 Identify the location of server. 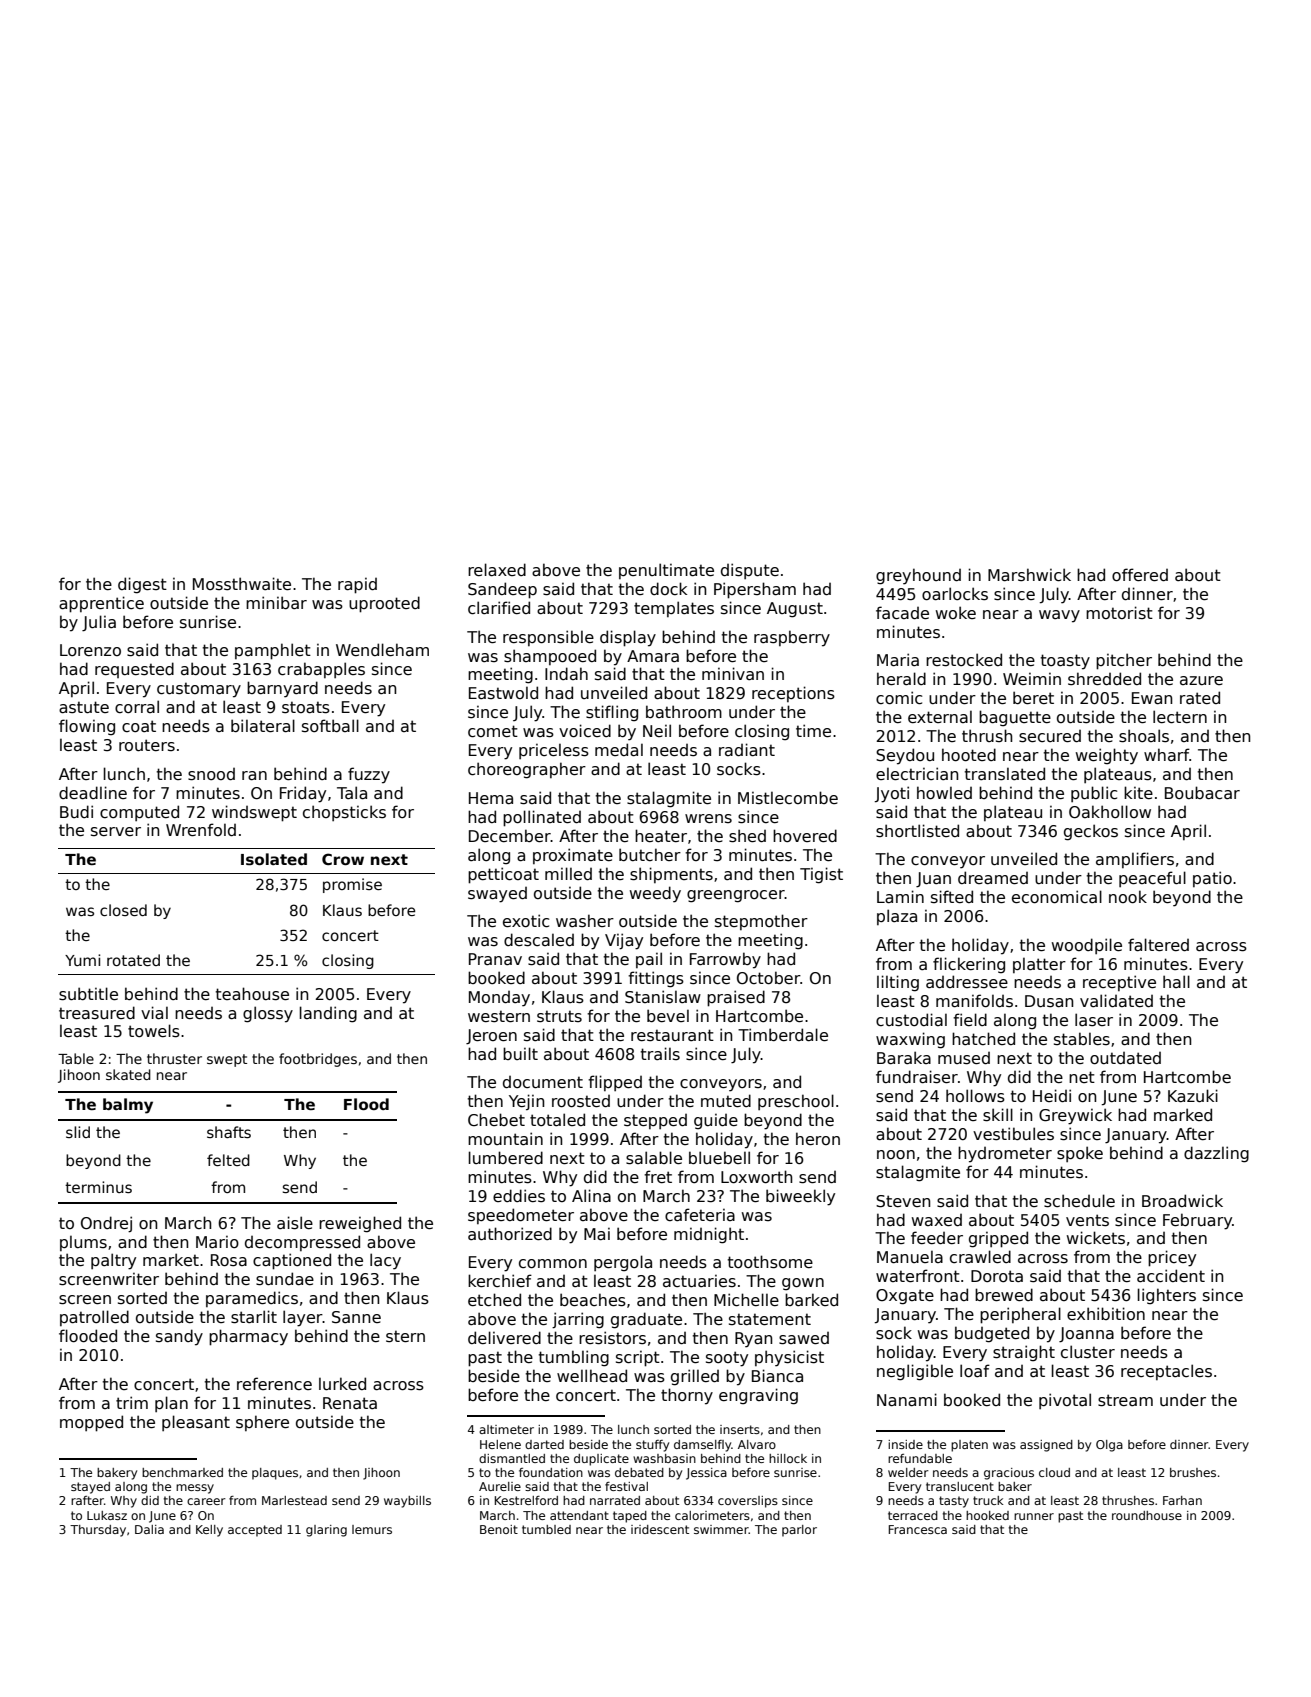
(116, 831).
